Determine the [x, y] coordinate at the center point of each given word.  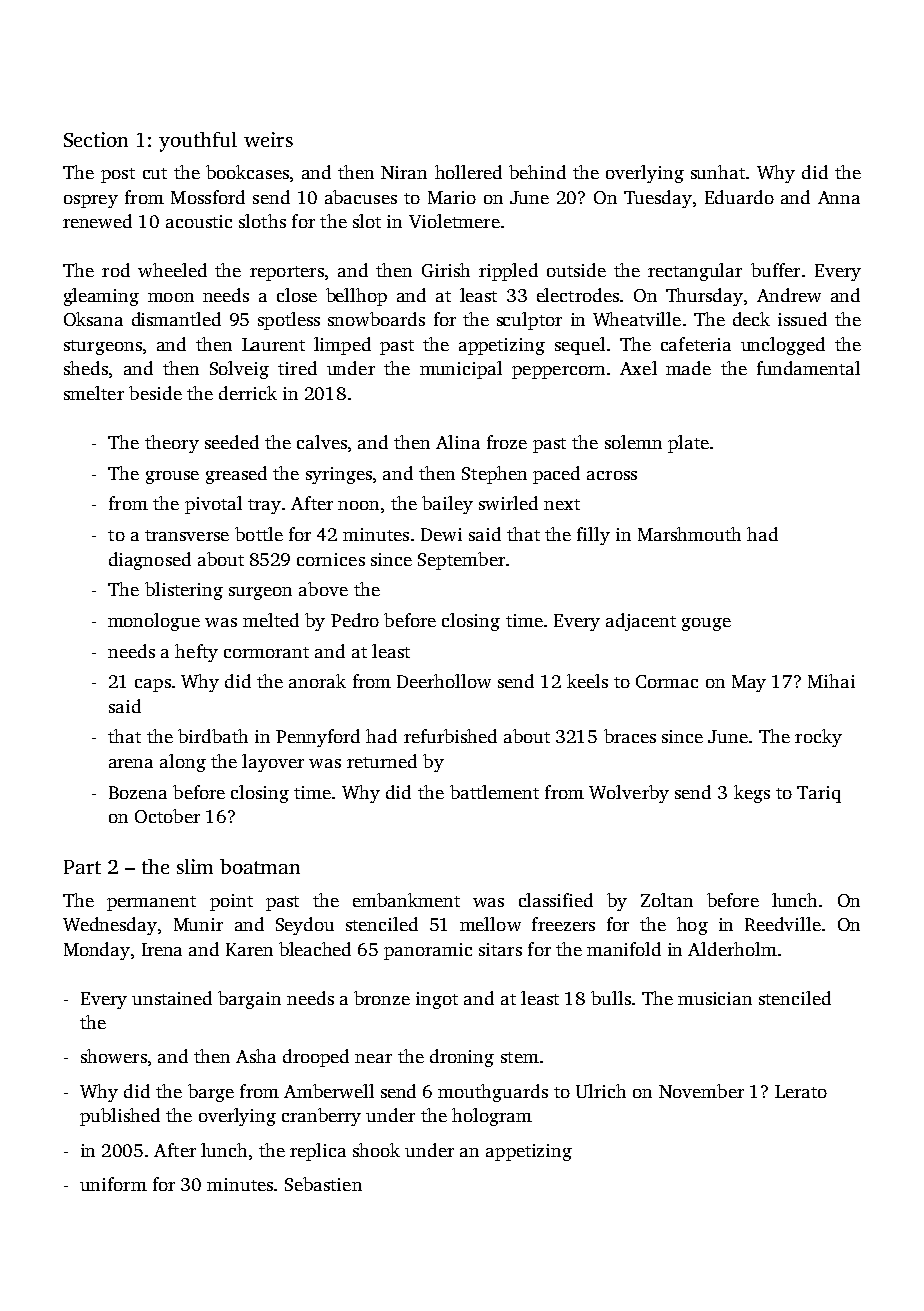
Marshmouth [689, 534]
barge [211, 1093]
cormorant [266, 652]
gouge [706, 624]
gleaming [101, 297]
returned [382, 761]
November [701, 1091]
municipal [461, 370]
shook [376, 1150]
